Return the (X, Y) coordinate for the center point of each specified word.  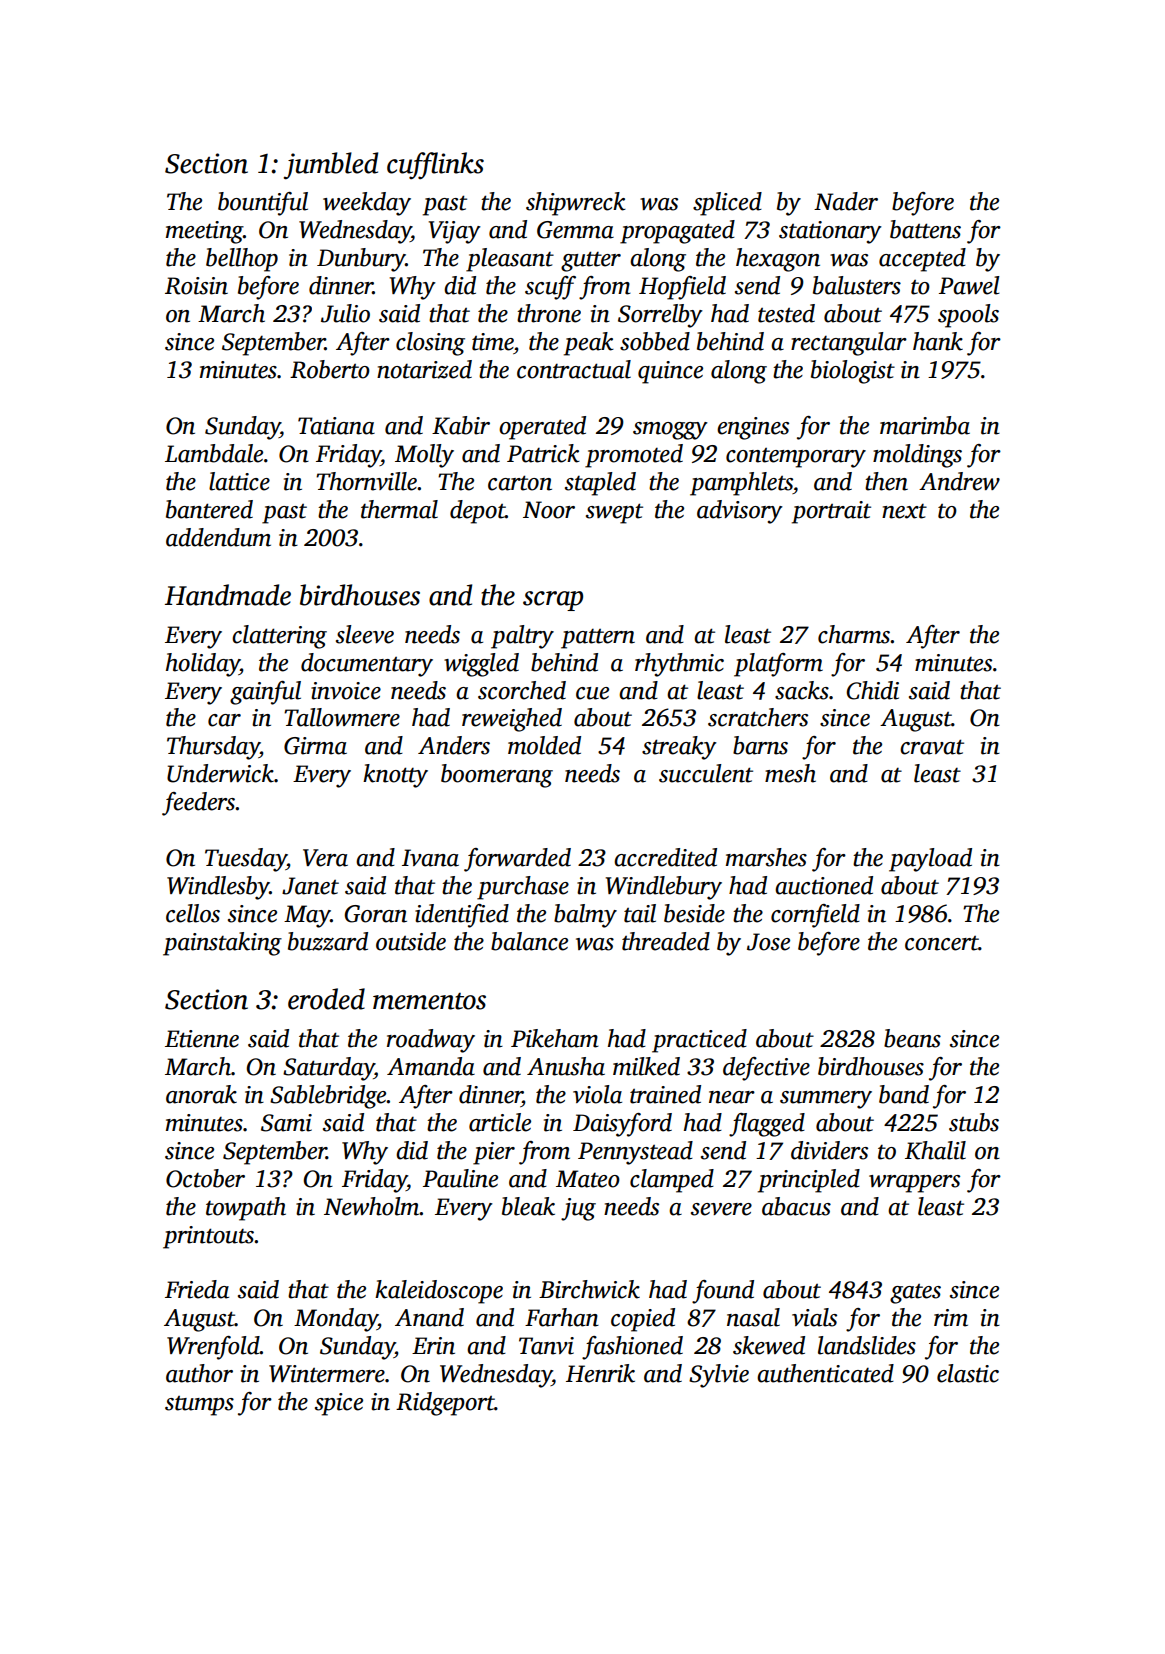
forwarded (517, 860)
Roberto (330, 369)
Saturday (328, 1069)
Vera (325, 858)
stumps (199, 1406)
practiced (699, 1041)
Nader (846, 201)
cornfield (815, 916)
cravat (932, 747)
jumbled (331, 166)
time (493, 342)
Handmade (228, 595)
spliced (727, 204)
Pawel (969, 285)
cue (592, 693)
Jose (768, 942)
